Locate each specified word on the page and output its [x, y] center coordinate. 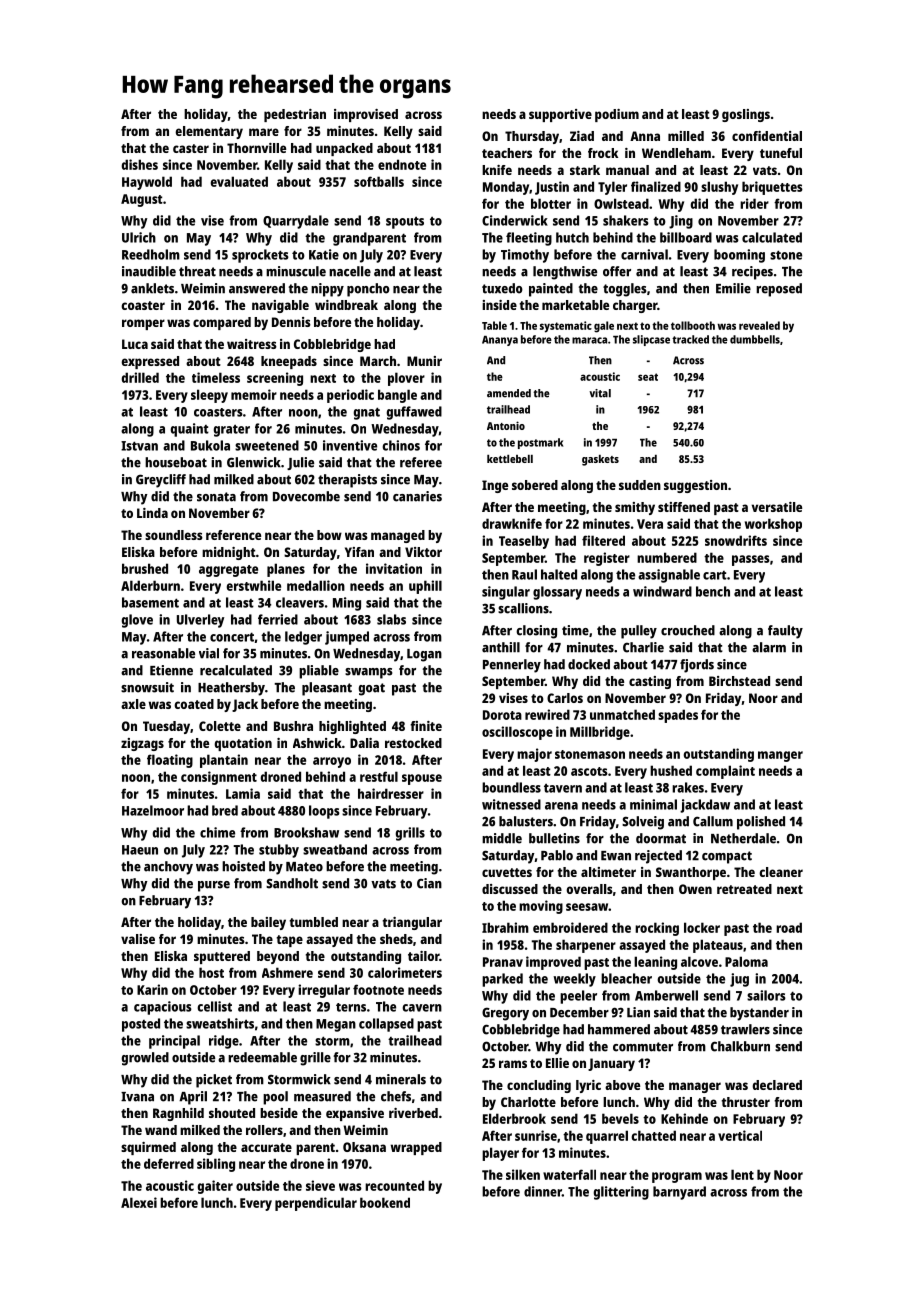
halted [559, 574]
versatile [777, 507]
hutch [572, 237]
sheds [396, 939]
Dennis [291, 322]
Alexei [139, 1202]
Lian [638, 1012]
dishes [140, 164]
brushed [145, 568]
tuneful [781, 153]
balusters [526, 821]
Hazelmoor [153, 810]
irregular [324, 991]
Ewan [616, 856]
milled [686, 136]
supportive [560, 115]
